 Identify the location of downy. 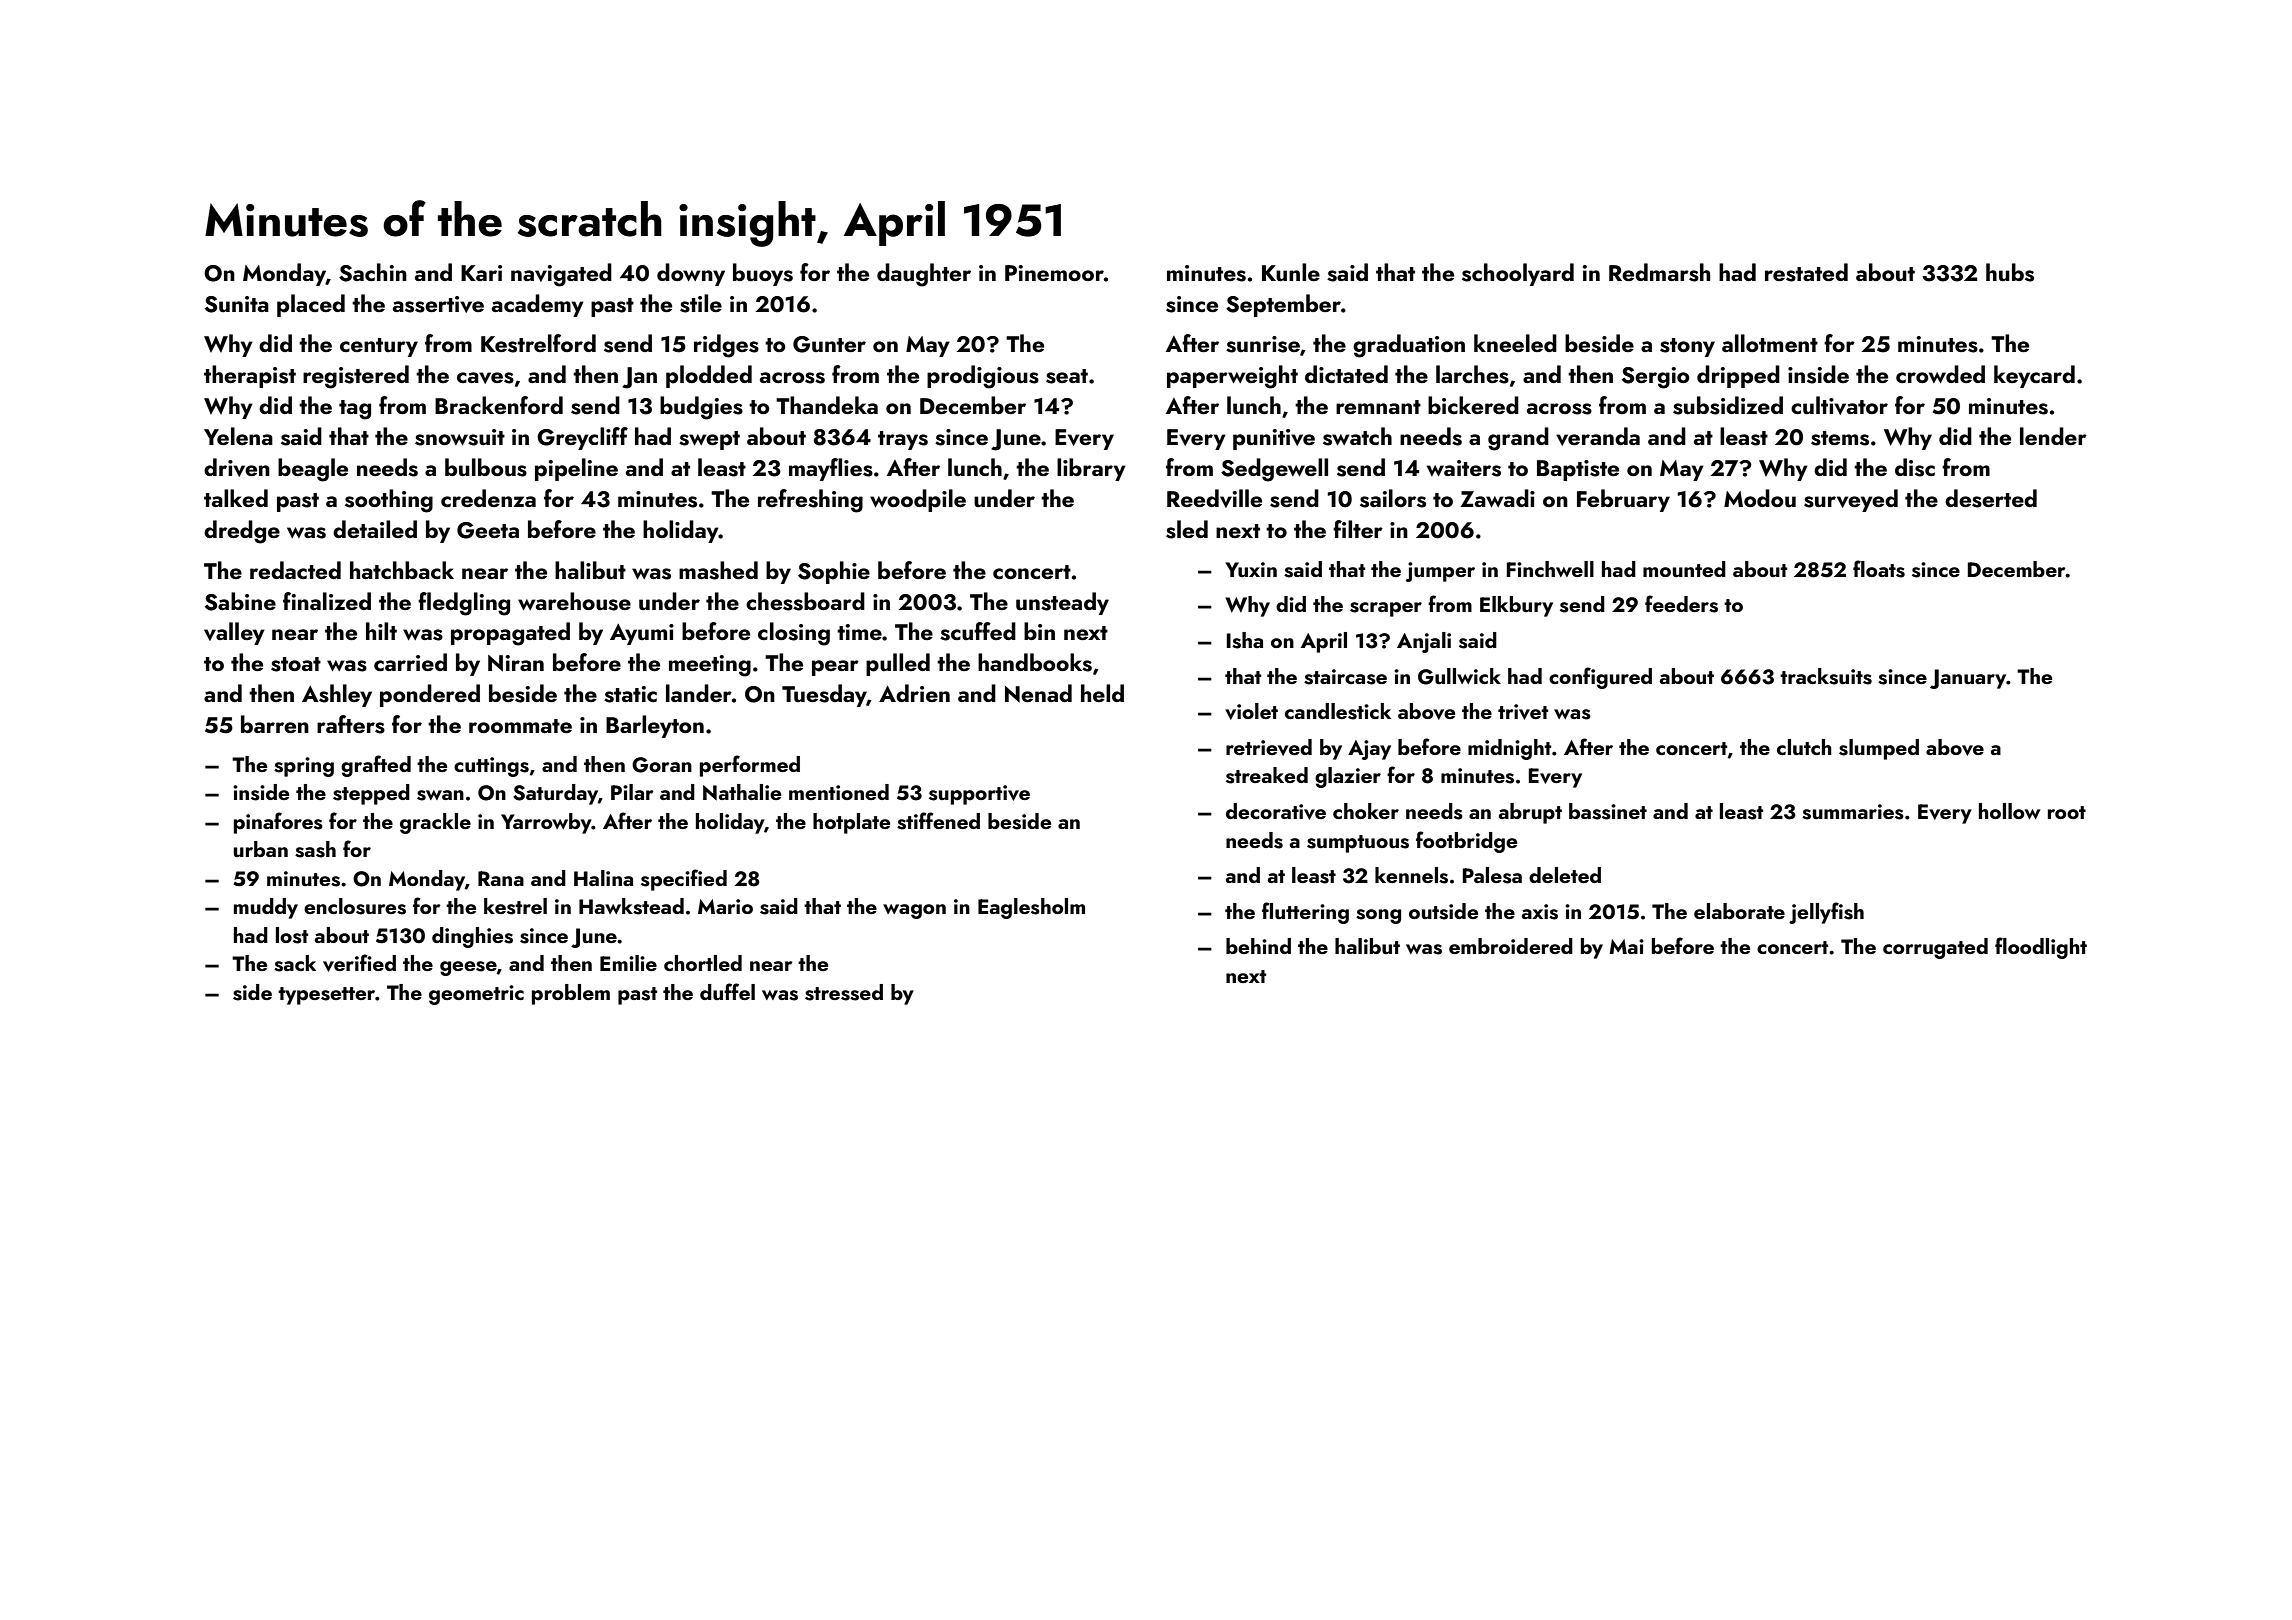
(691, 274).
